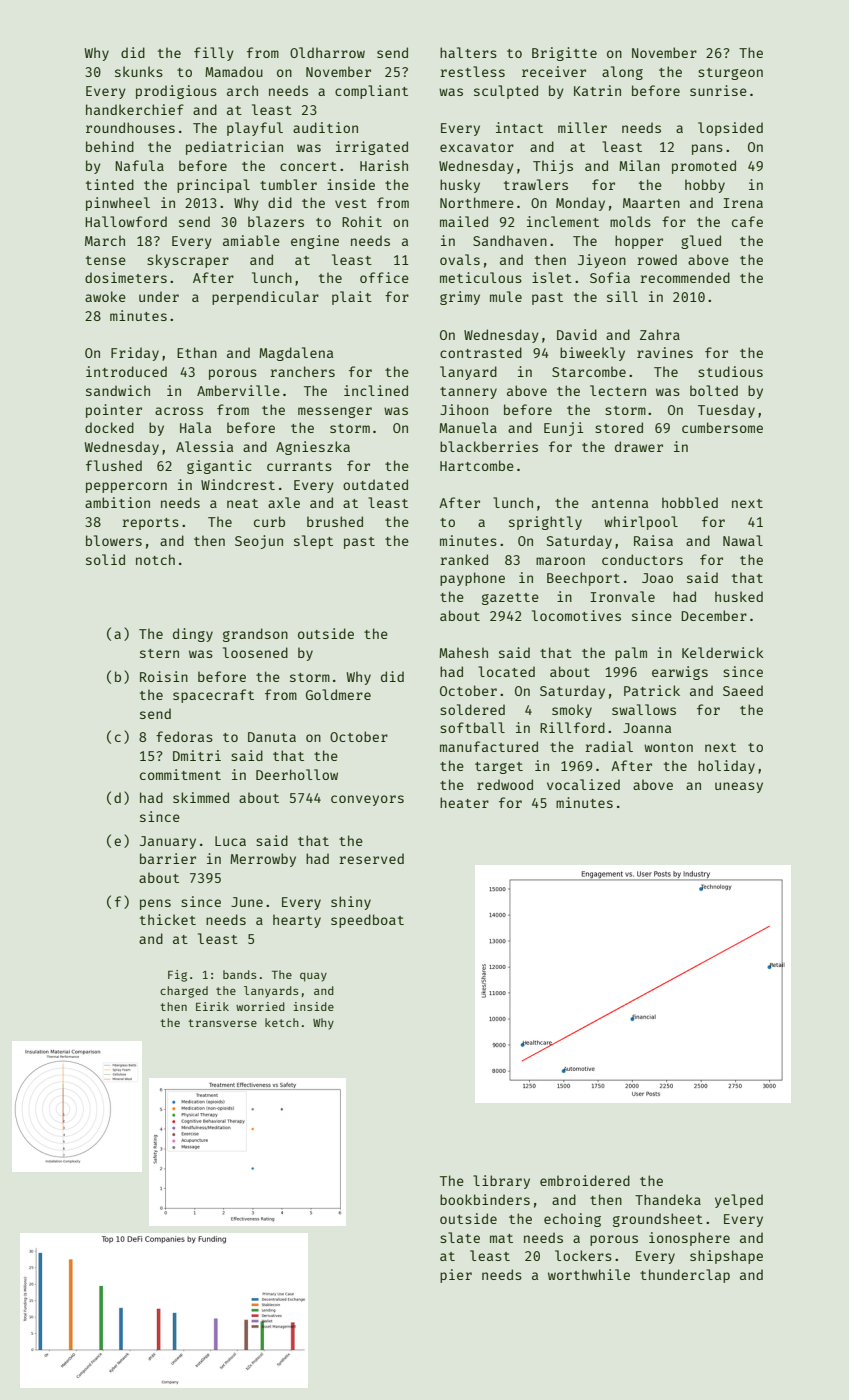 The image size is (849, 1400). Describe the element at coordinates (367, 921) in the page. I see `speedboat` at that location.
